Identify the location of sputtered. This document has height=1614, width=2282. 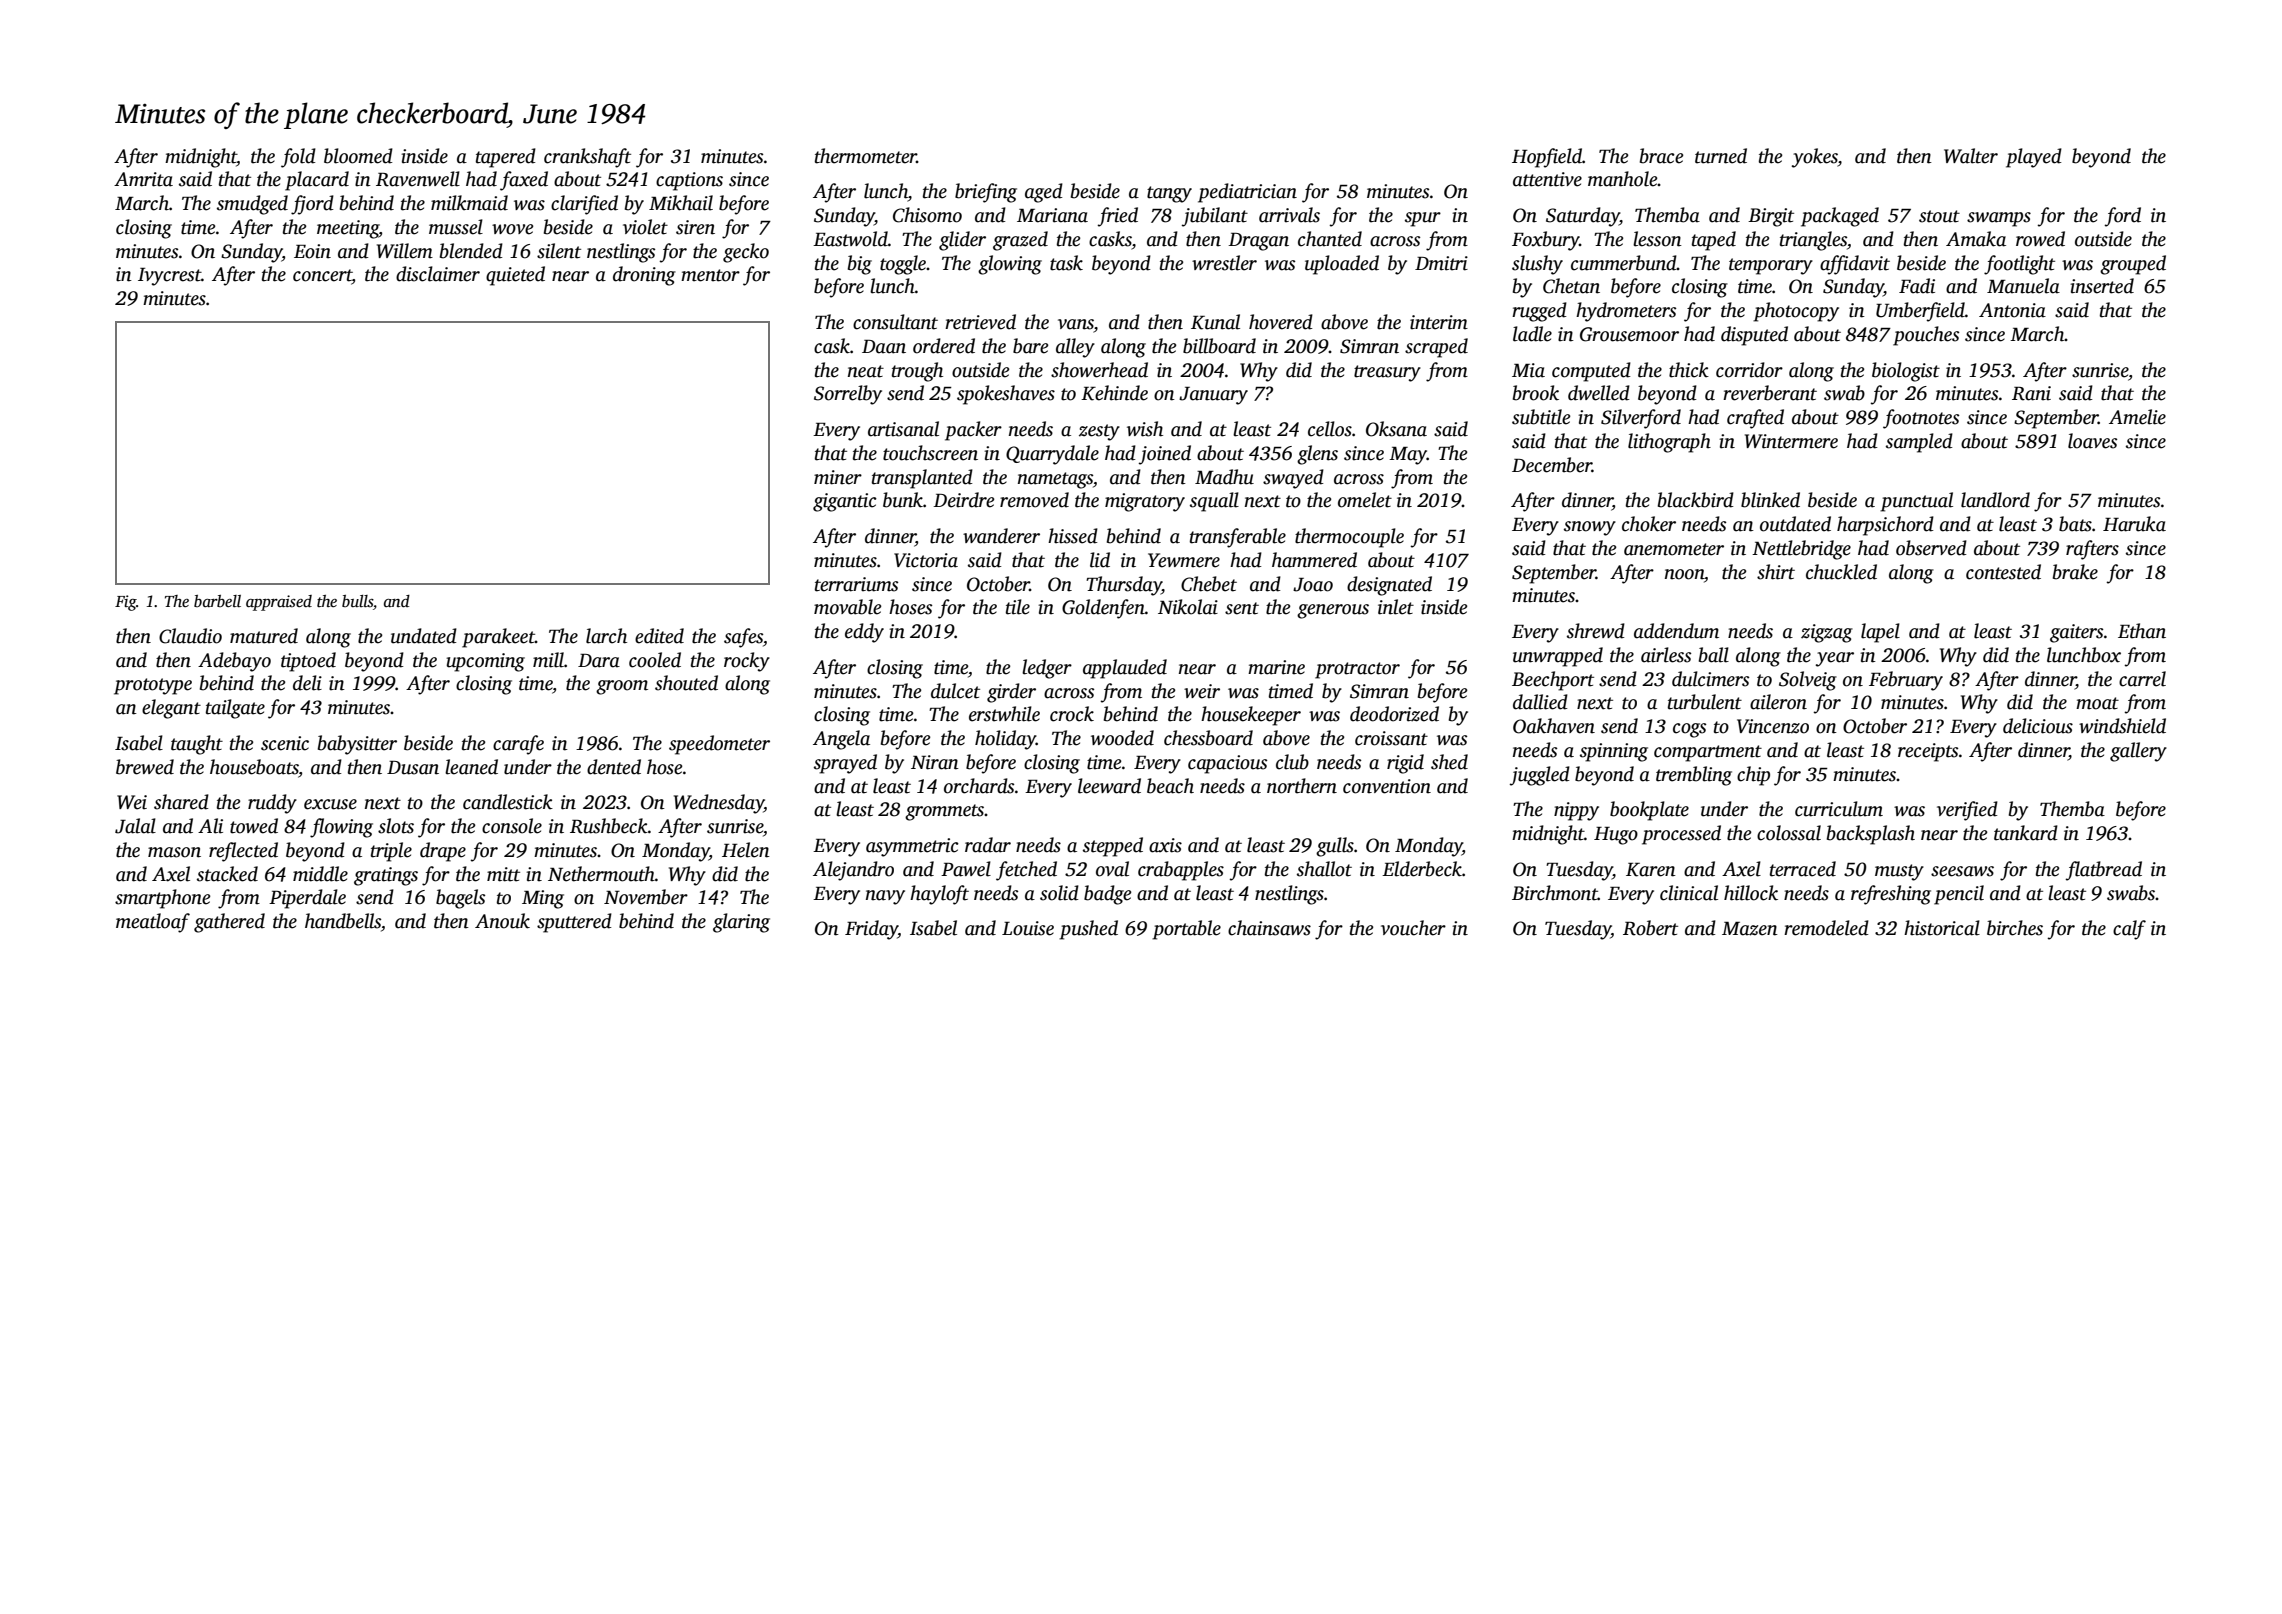
(574, 923).
